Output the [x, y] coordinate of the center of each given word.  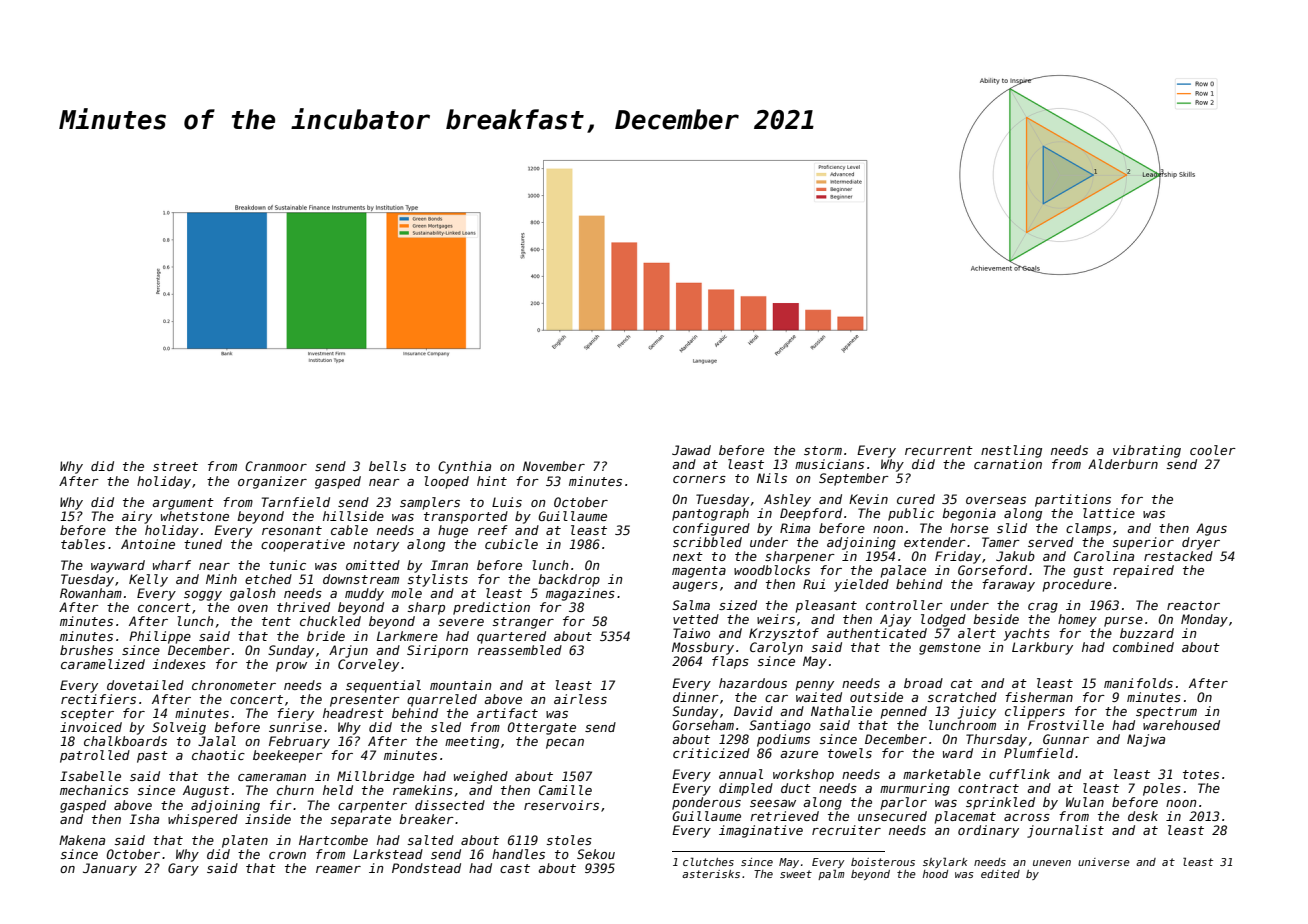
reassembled [520, 650]
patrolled [95, 756]
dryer [1201, 543]
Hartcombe [333, 840]
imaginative [761, 831]
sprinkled [1000, 803]
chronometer [234, 685]
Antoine [148, 544]
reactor [1193, 605]
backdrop [569, 580]
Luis [507, 502]
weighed [481, 777]
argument [183, 504]
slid [1012, 528]
